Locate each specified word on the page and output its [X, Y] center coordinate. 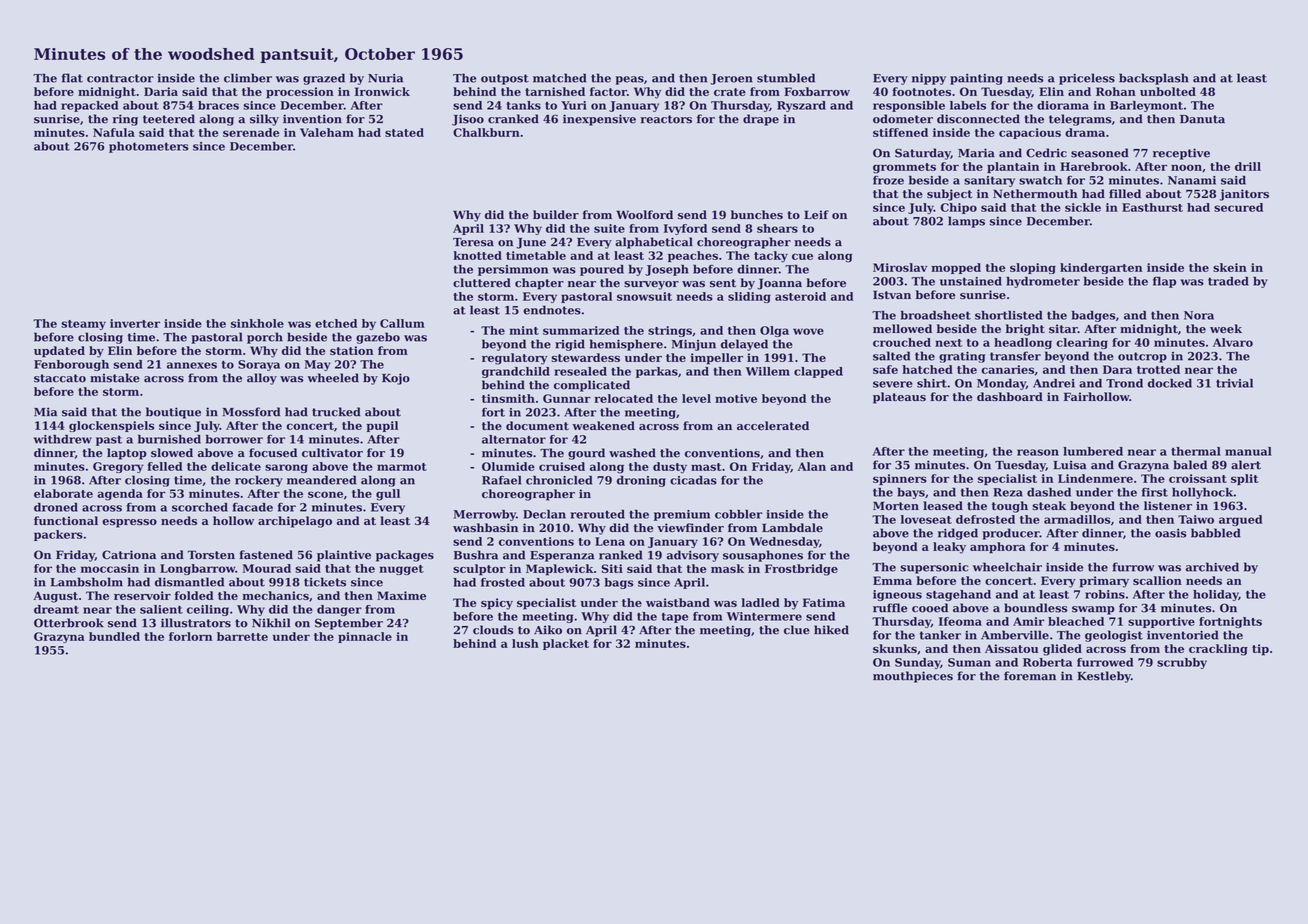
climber [248, 78]
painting [976, 79]
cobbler [739, 514]
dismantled [189, 582]
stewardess [585, 357]
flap [1164, 282]
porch [265, 338]
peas [629, 80]
